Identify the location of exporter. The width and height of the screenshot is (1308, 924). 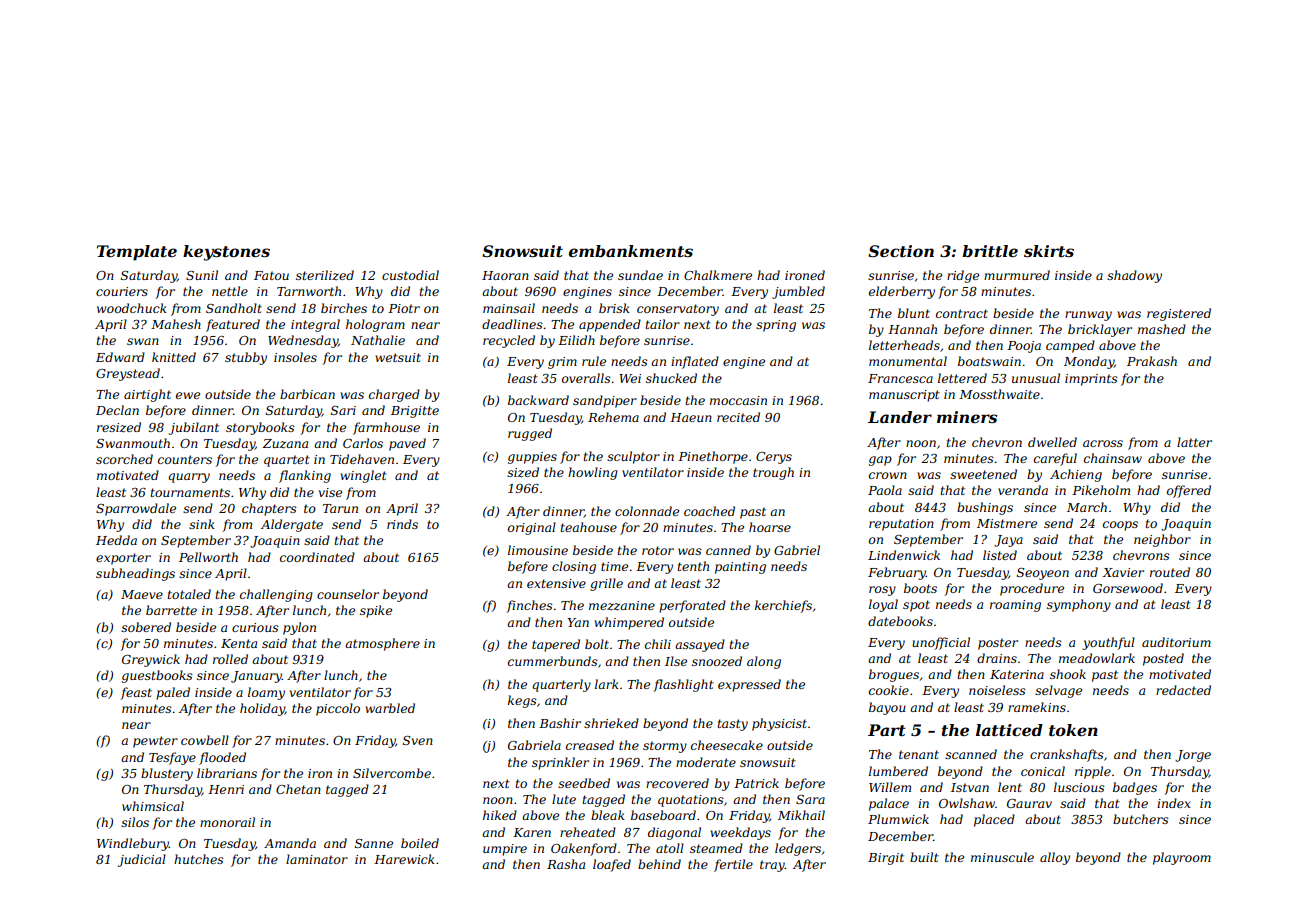
(123, 559).
